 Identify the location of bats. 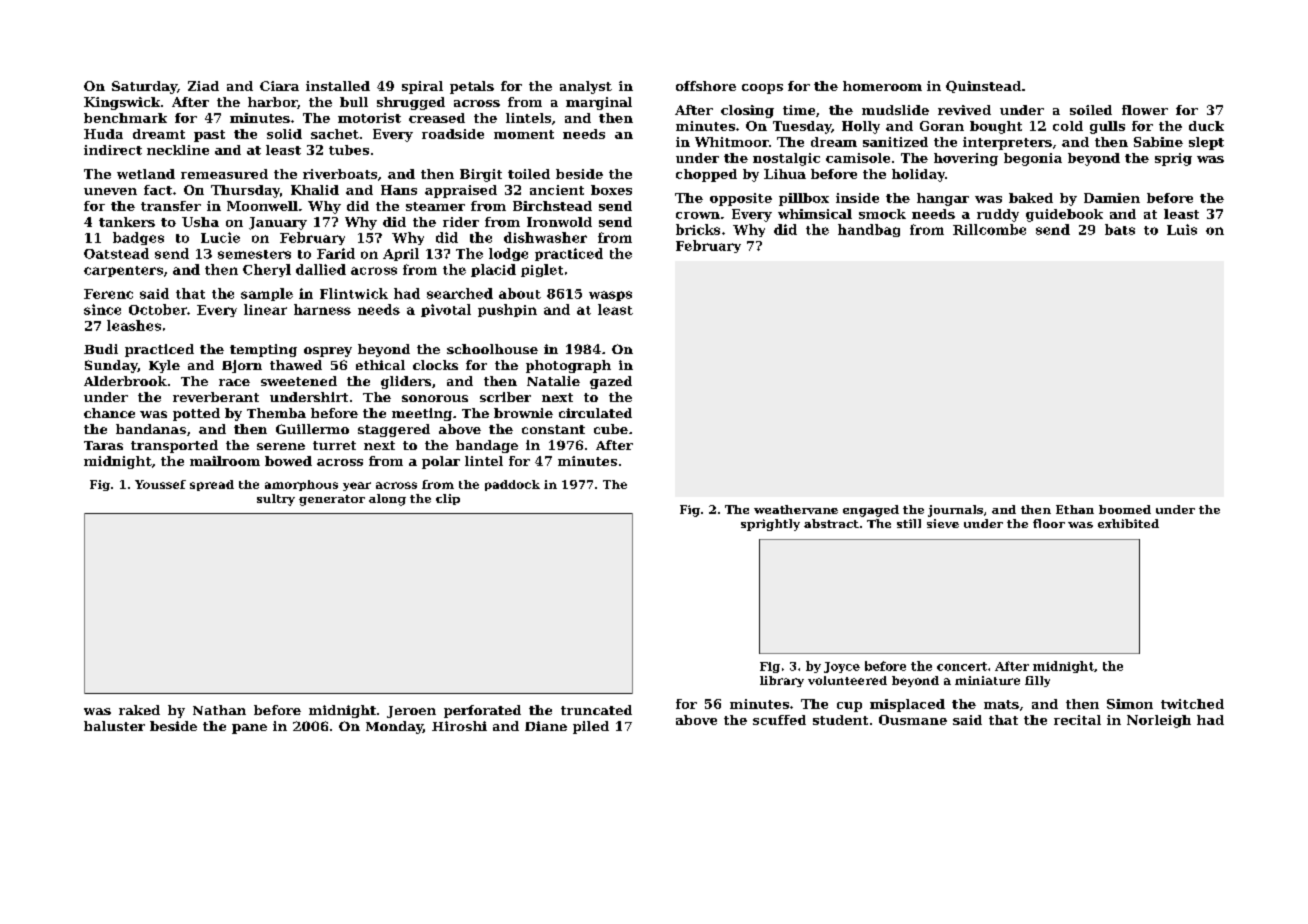
(1120, 229).
